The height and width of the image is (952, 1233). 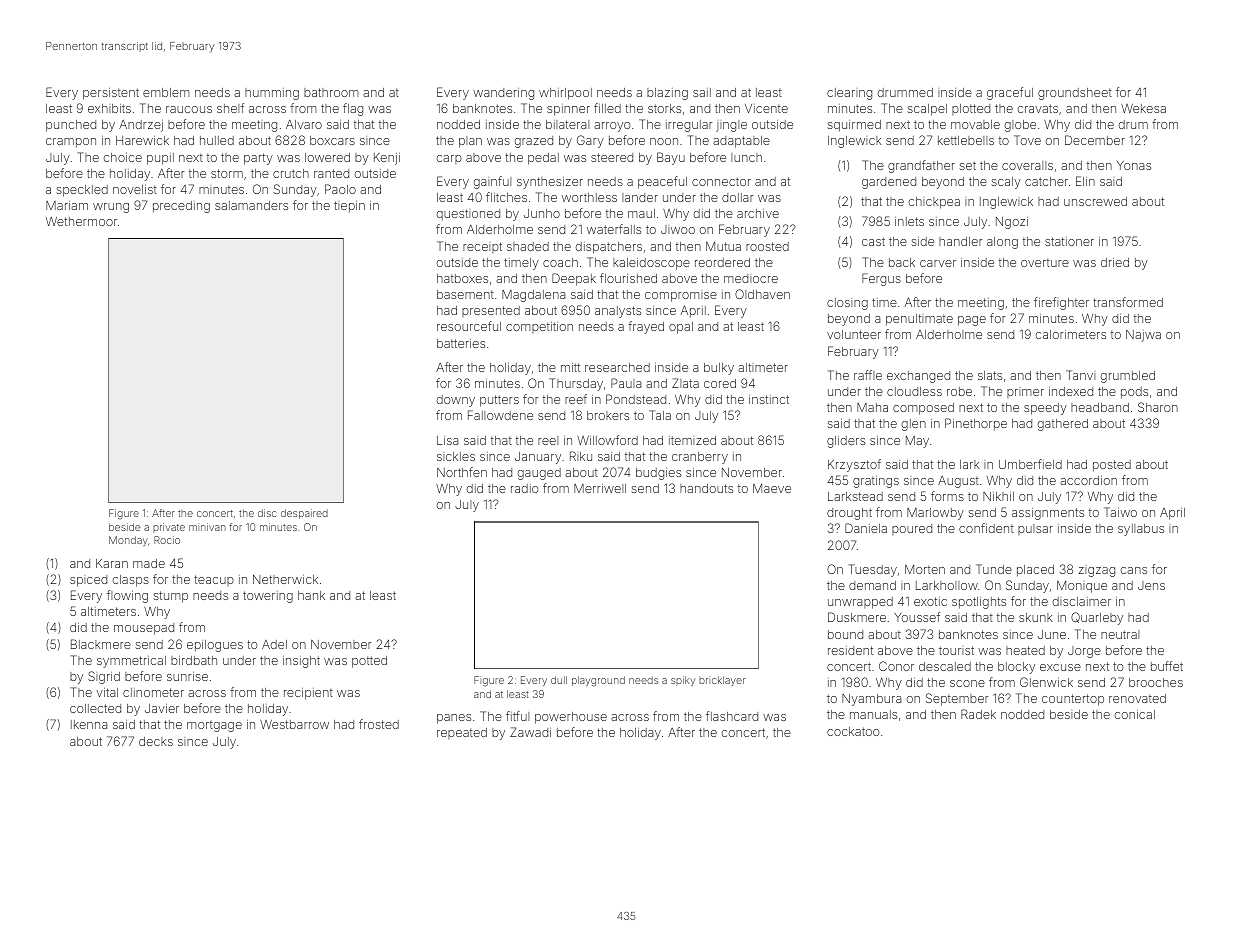 What do you see at coordinates (294, 724) in the image?
I see `Westbarrow` at bounding box center [294, 724].
